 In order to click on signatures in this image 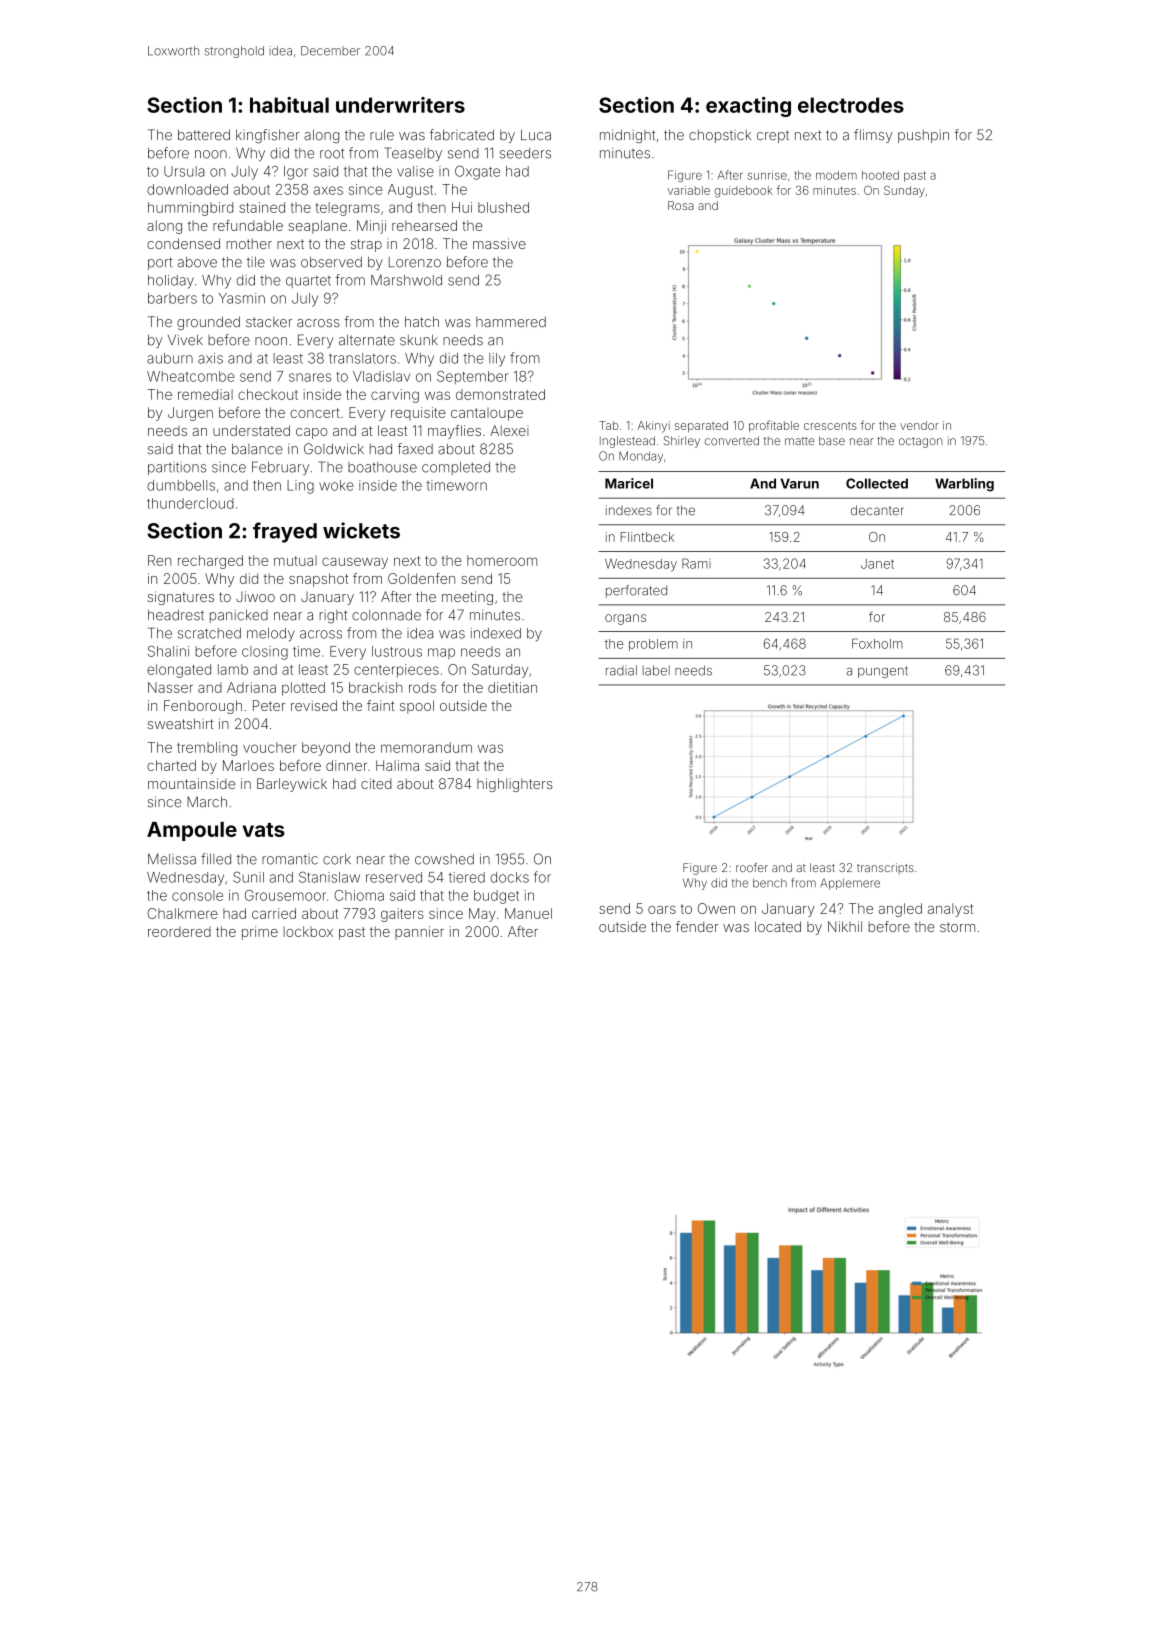, I will do `click(181, 598)`.
